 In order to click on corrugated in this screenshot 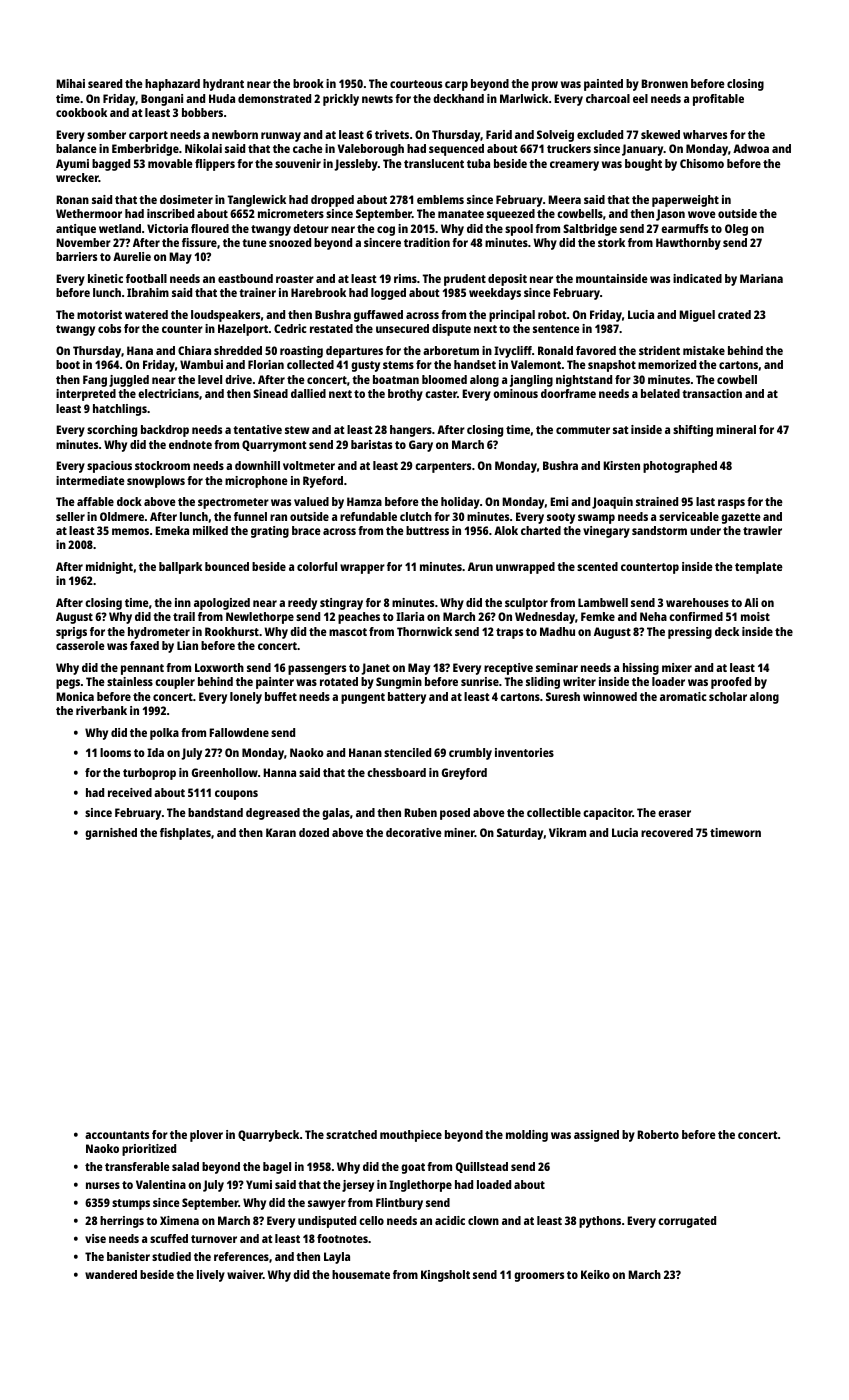, I will do `click(687, 1222)`.
